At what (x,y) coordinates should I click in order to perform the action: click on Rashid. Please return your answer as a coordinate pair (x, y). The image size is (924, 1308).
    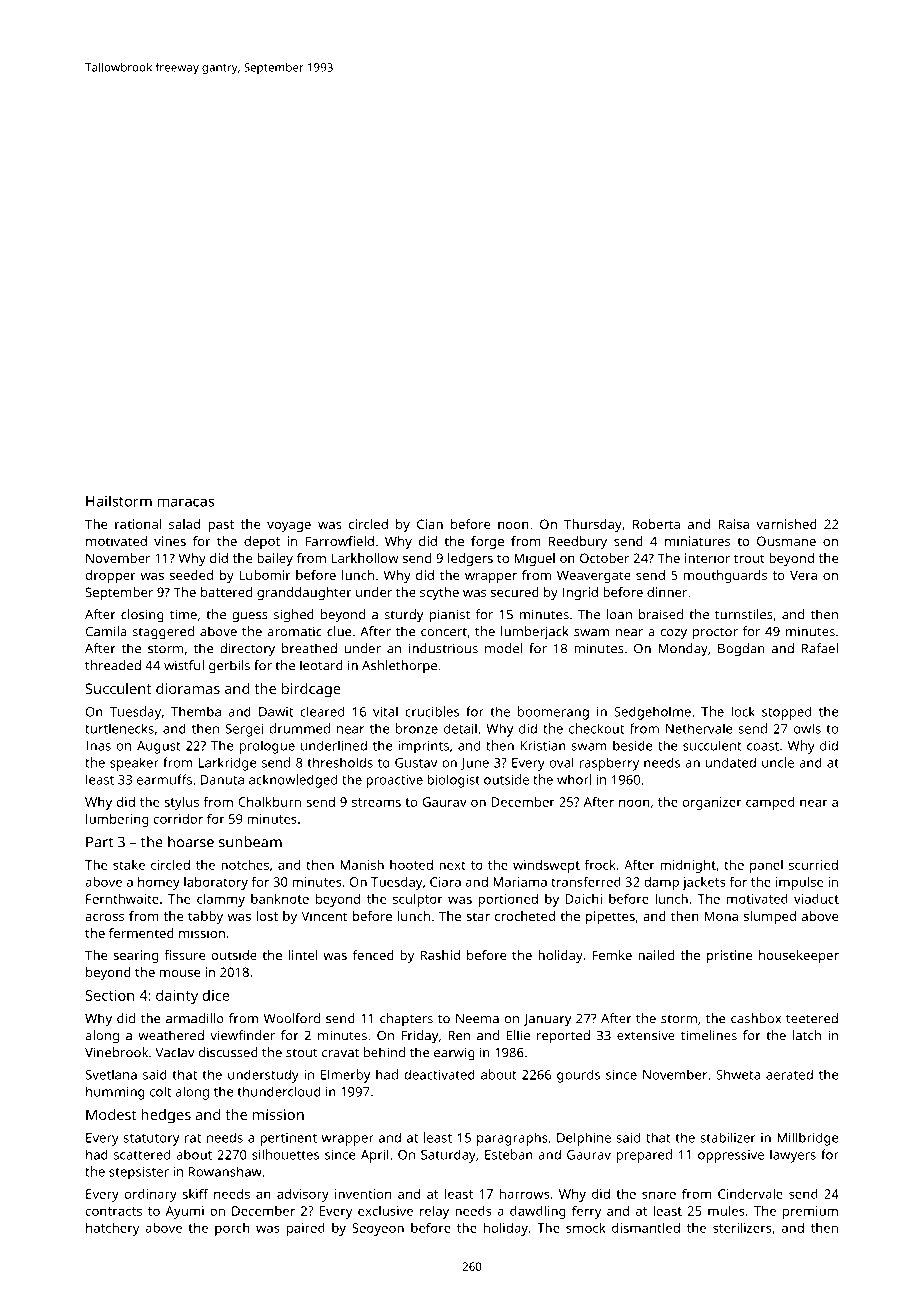
    Looking at the image, I should click on (440, 955).
